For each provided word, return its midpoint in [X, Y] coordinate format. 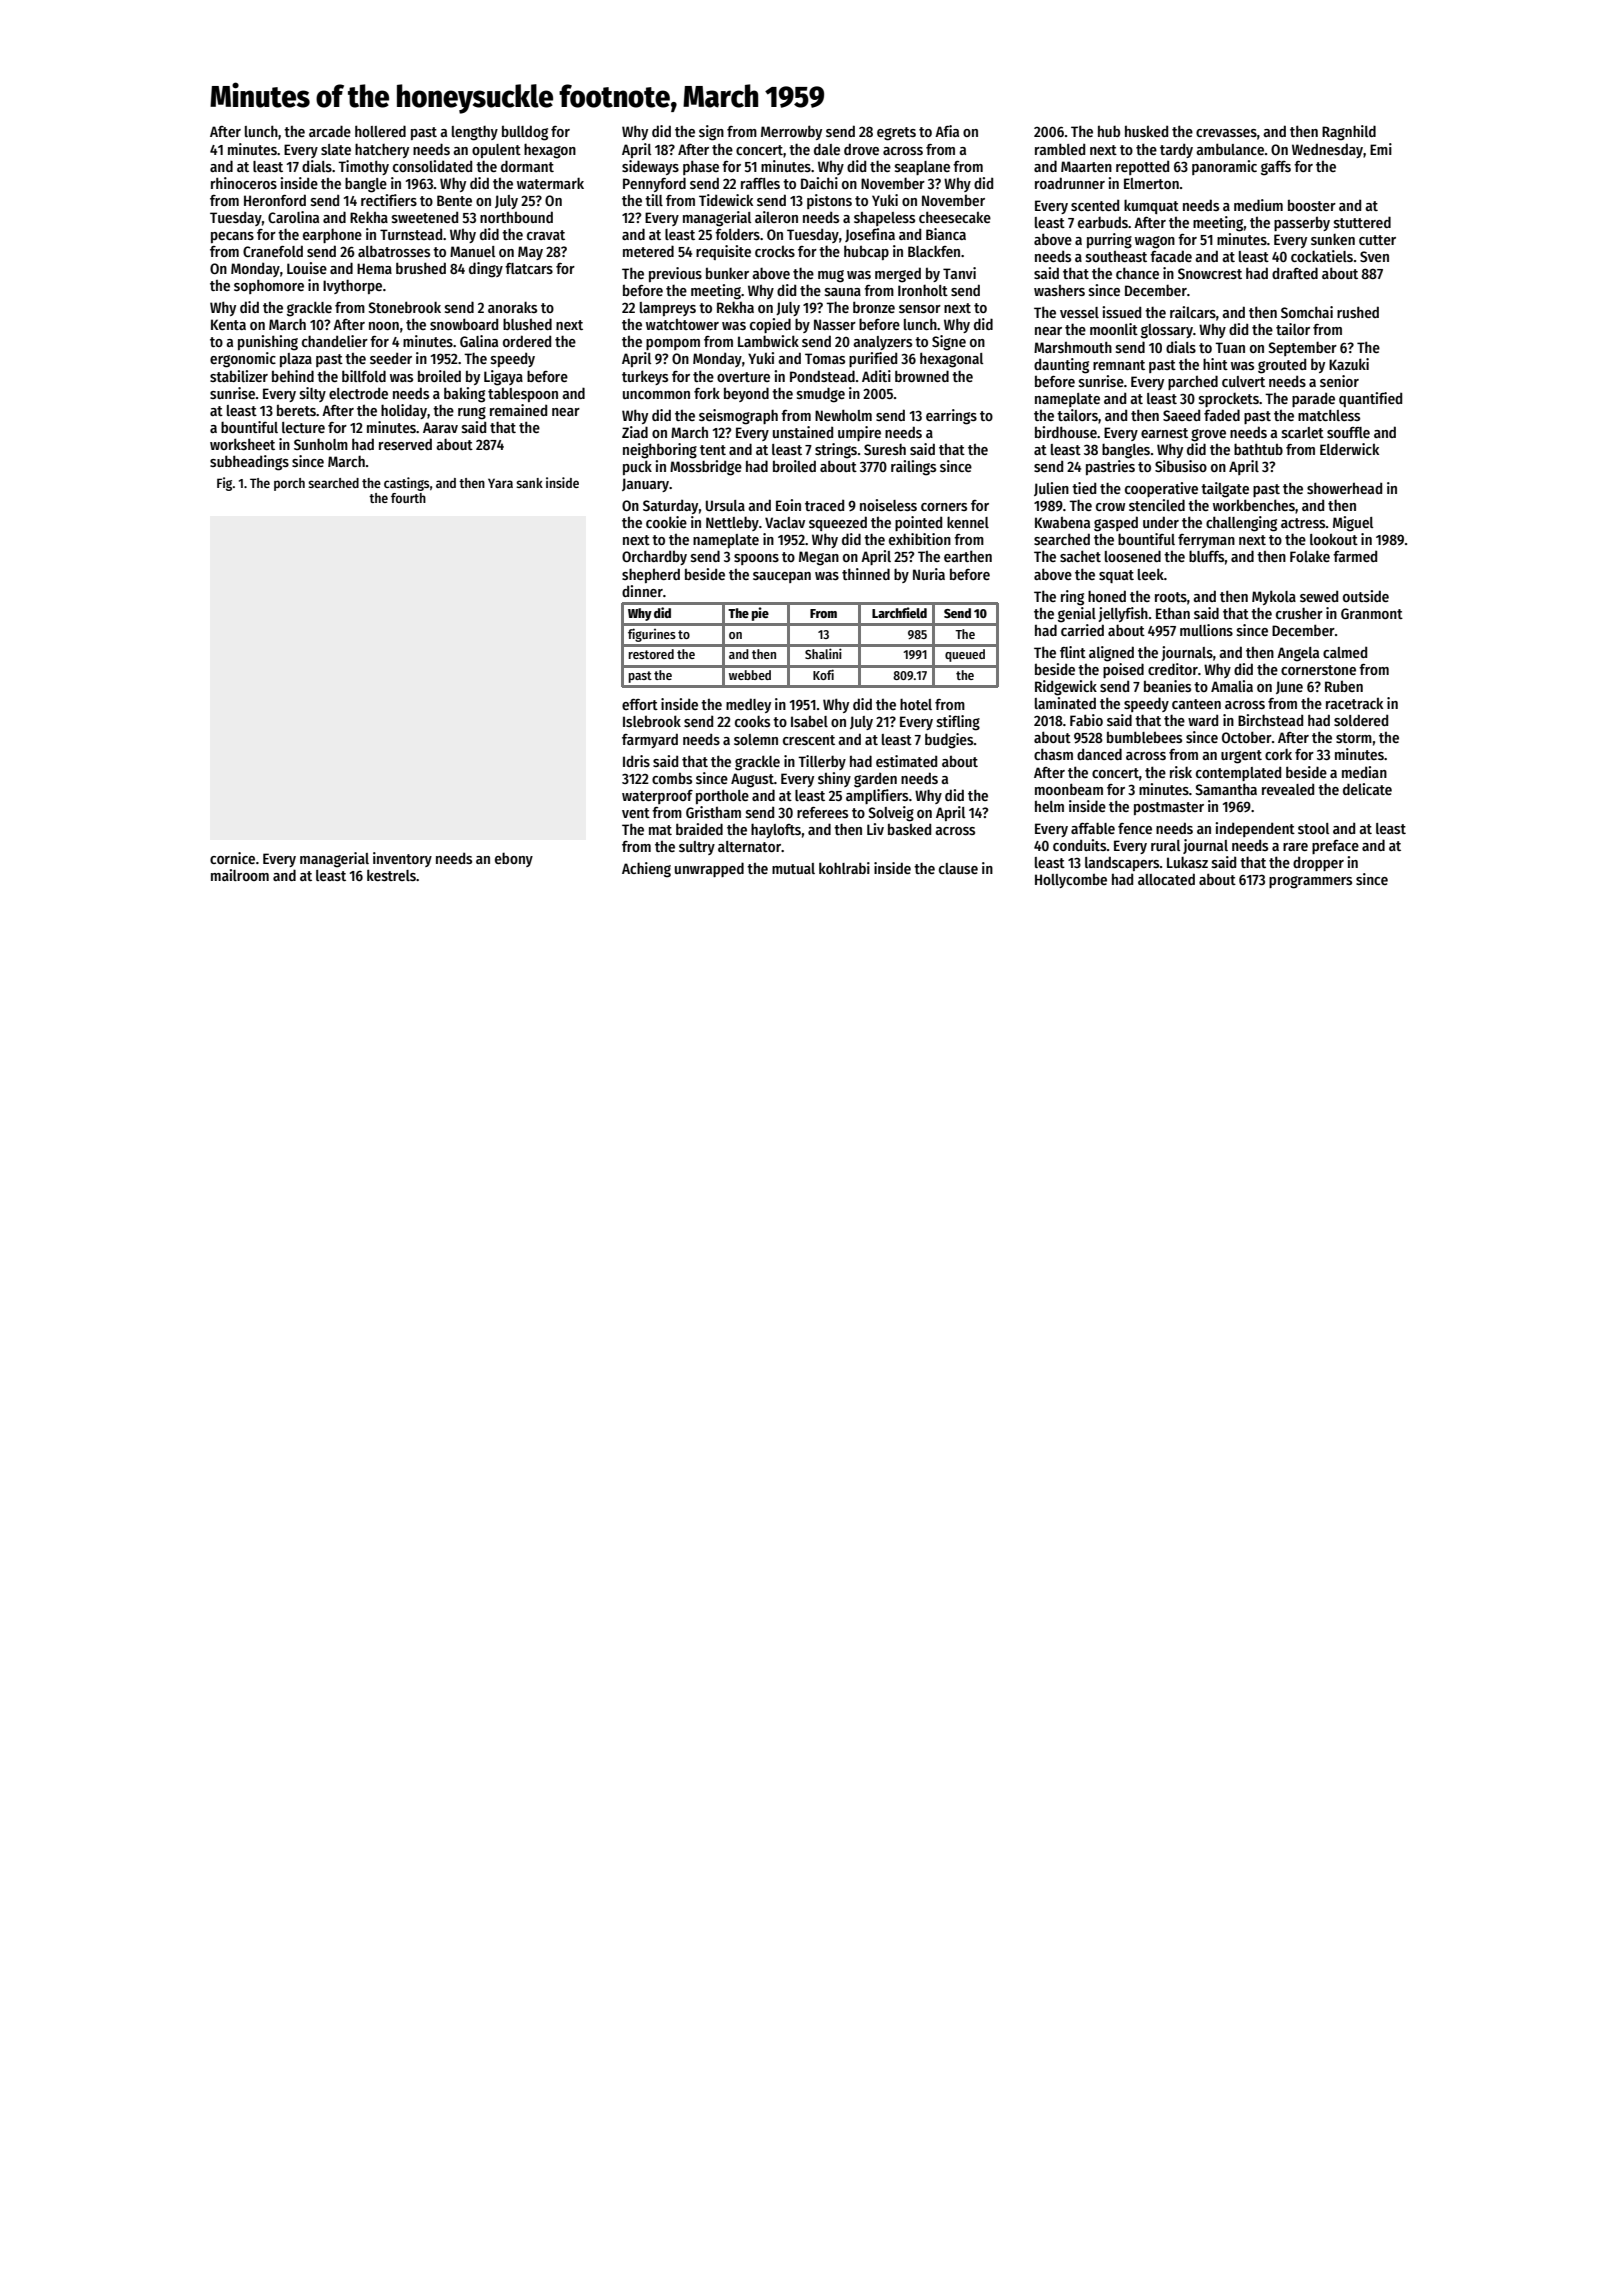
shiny [834, 779]
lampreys [668, 309]
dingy [486, 270]
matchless [1329, 415]
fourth [408, 498]
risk [1181, 772]
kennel [968, 522]
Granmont [1372, 613]
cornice [232, 858]
